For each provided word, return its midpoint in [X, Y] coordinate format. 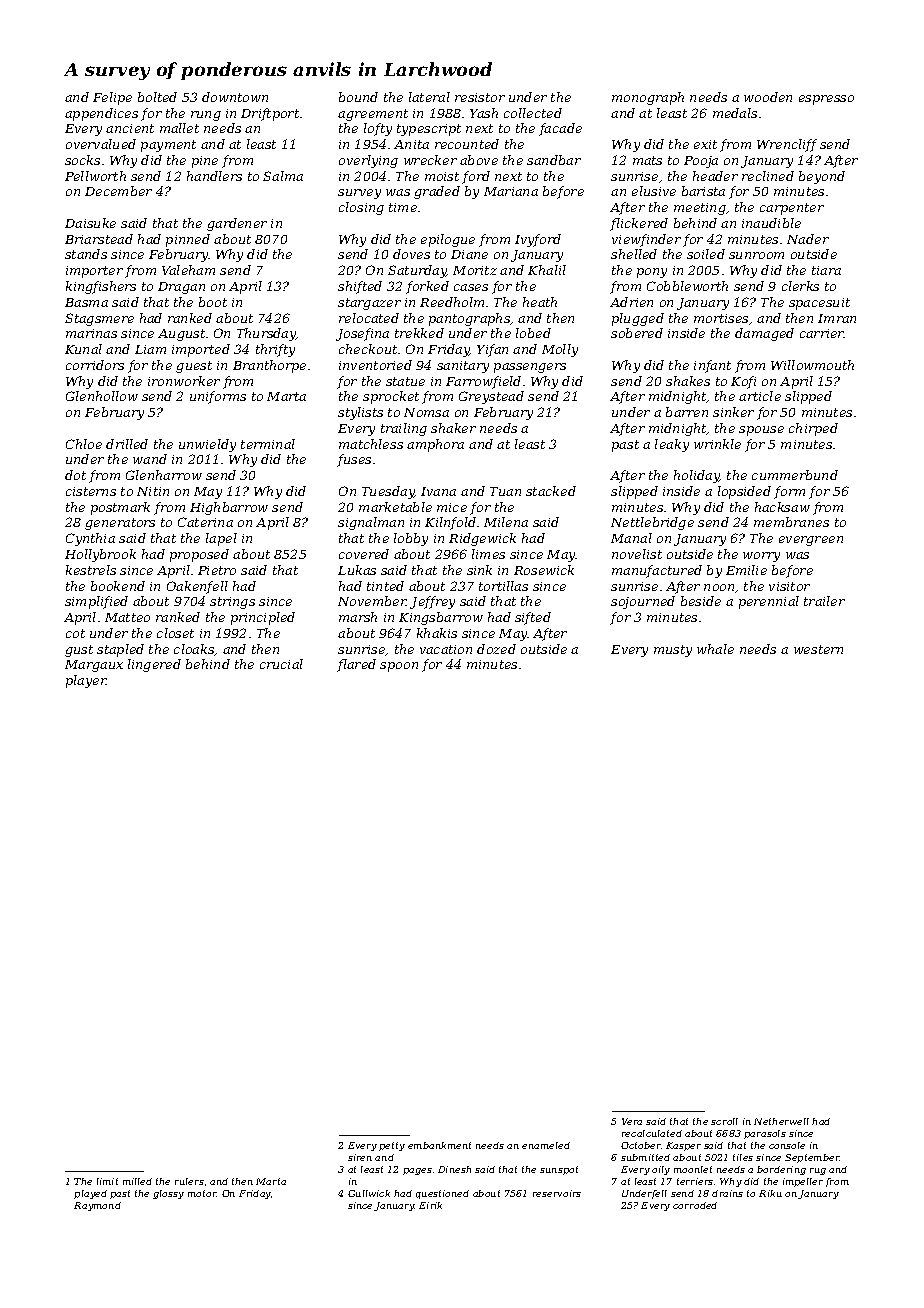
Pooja [701, 162]
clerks [800, 286]
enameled [546, 1145]
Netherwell [781, 1121]
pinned [188, 240]
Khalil [547, 270]
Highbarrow [229, 508]
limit [107, 1181]
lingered [154, 665]
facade [560, 129]
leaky [672, 445]
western [818, 649]
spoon [399, 667]
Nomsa [426, 412]
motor [202, 1193]
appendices [101, 114]
